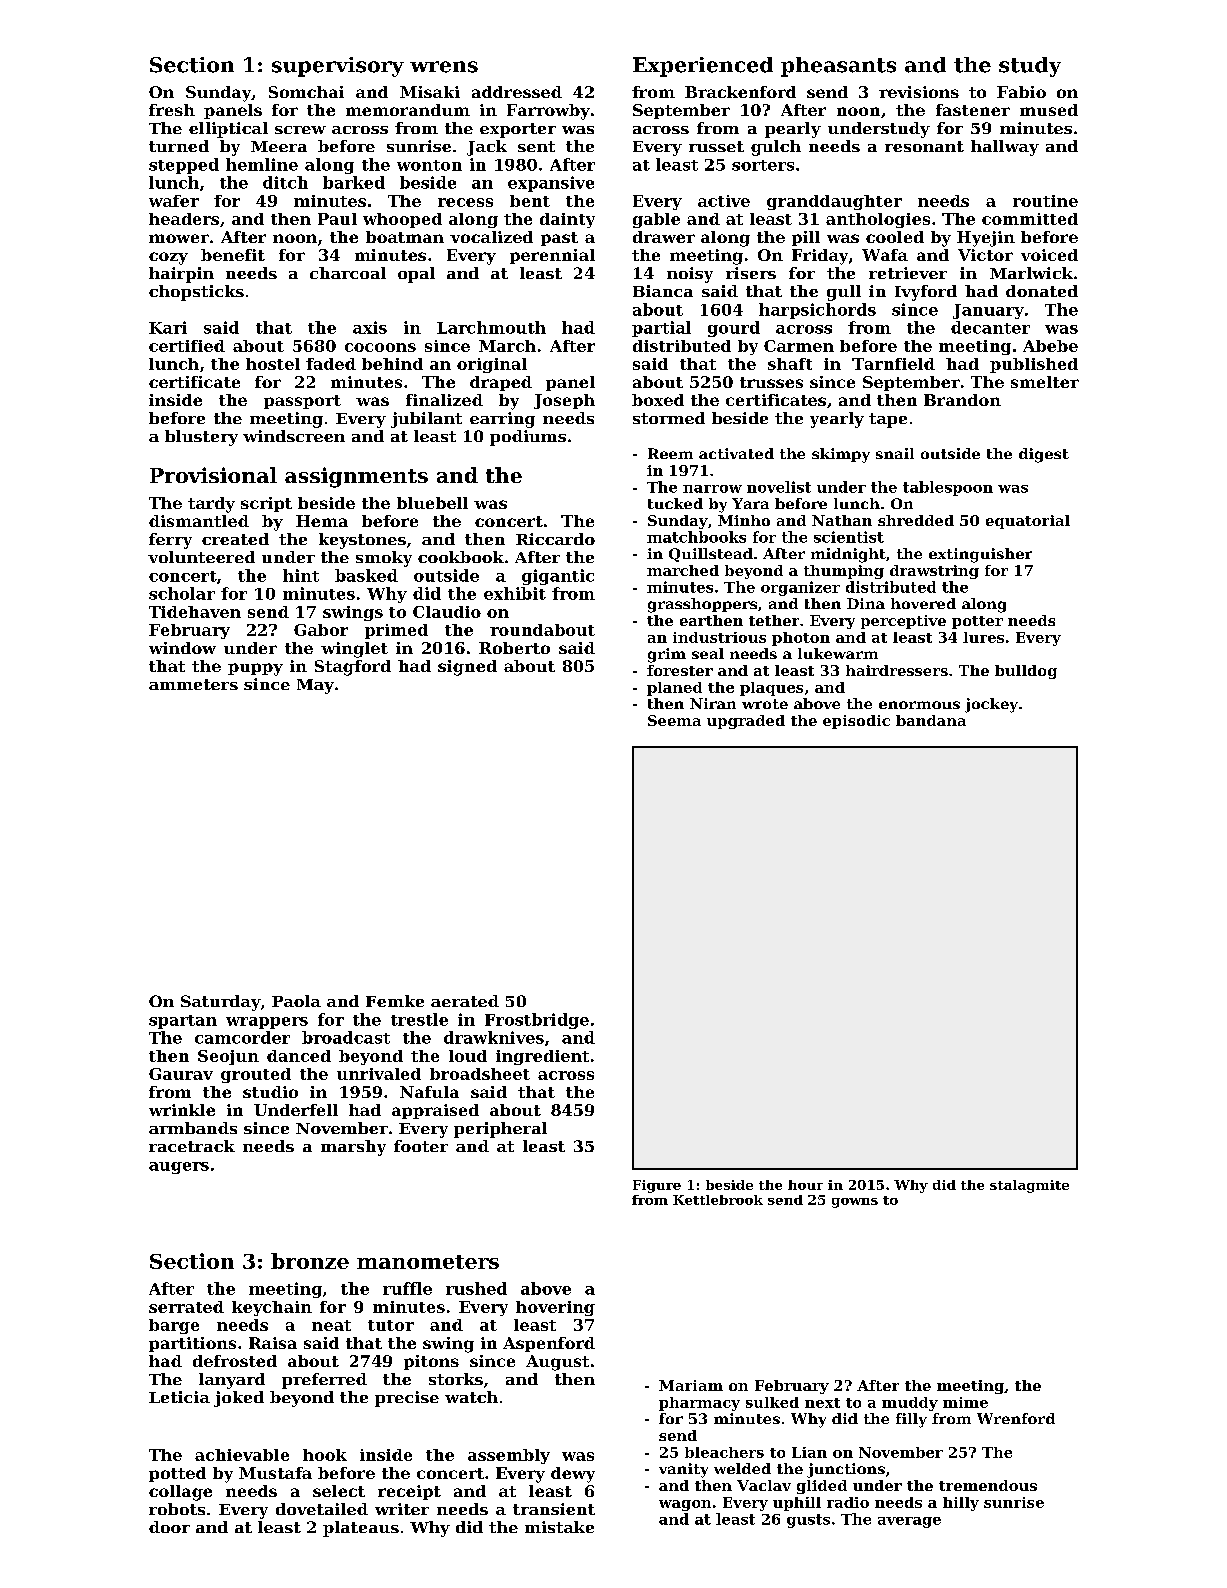 The image size is (1227, 1588). I want to click on plateaus, so click(361, 1529).
